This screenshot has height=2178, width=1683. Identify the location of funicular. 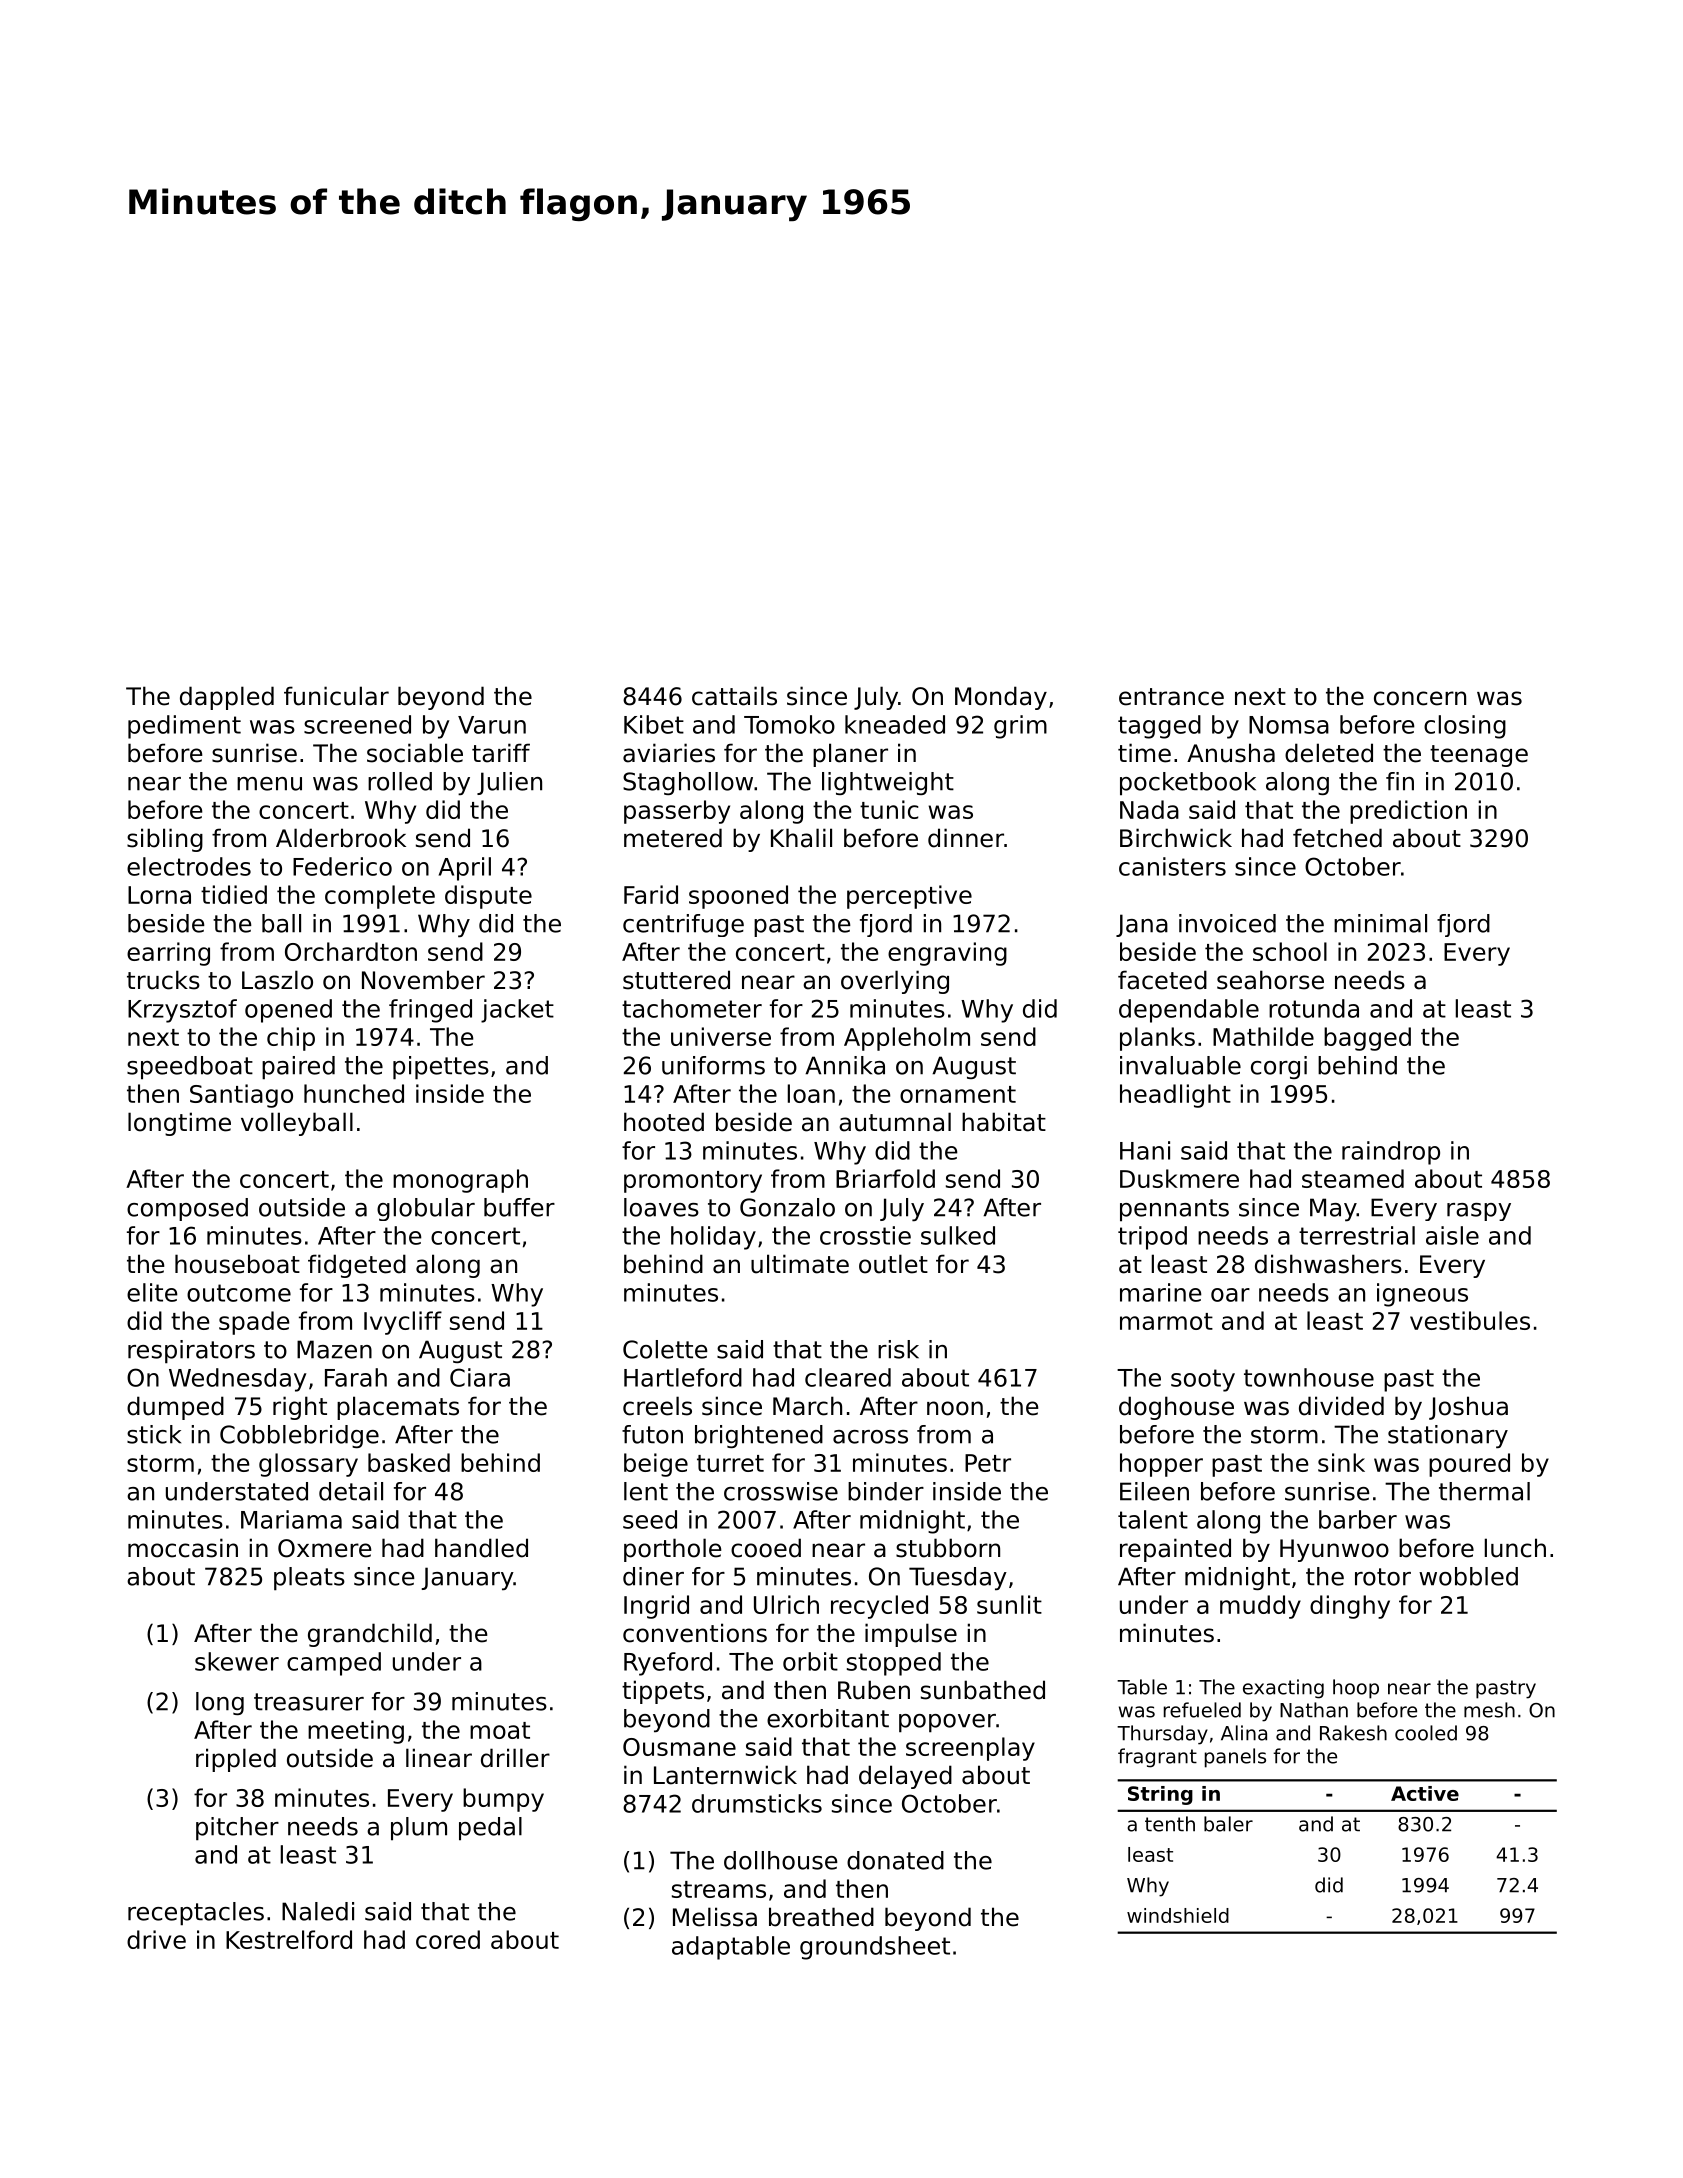
(336, 696).
